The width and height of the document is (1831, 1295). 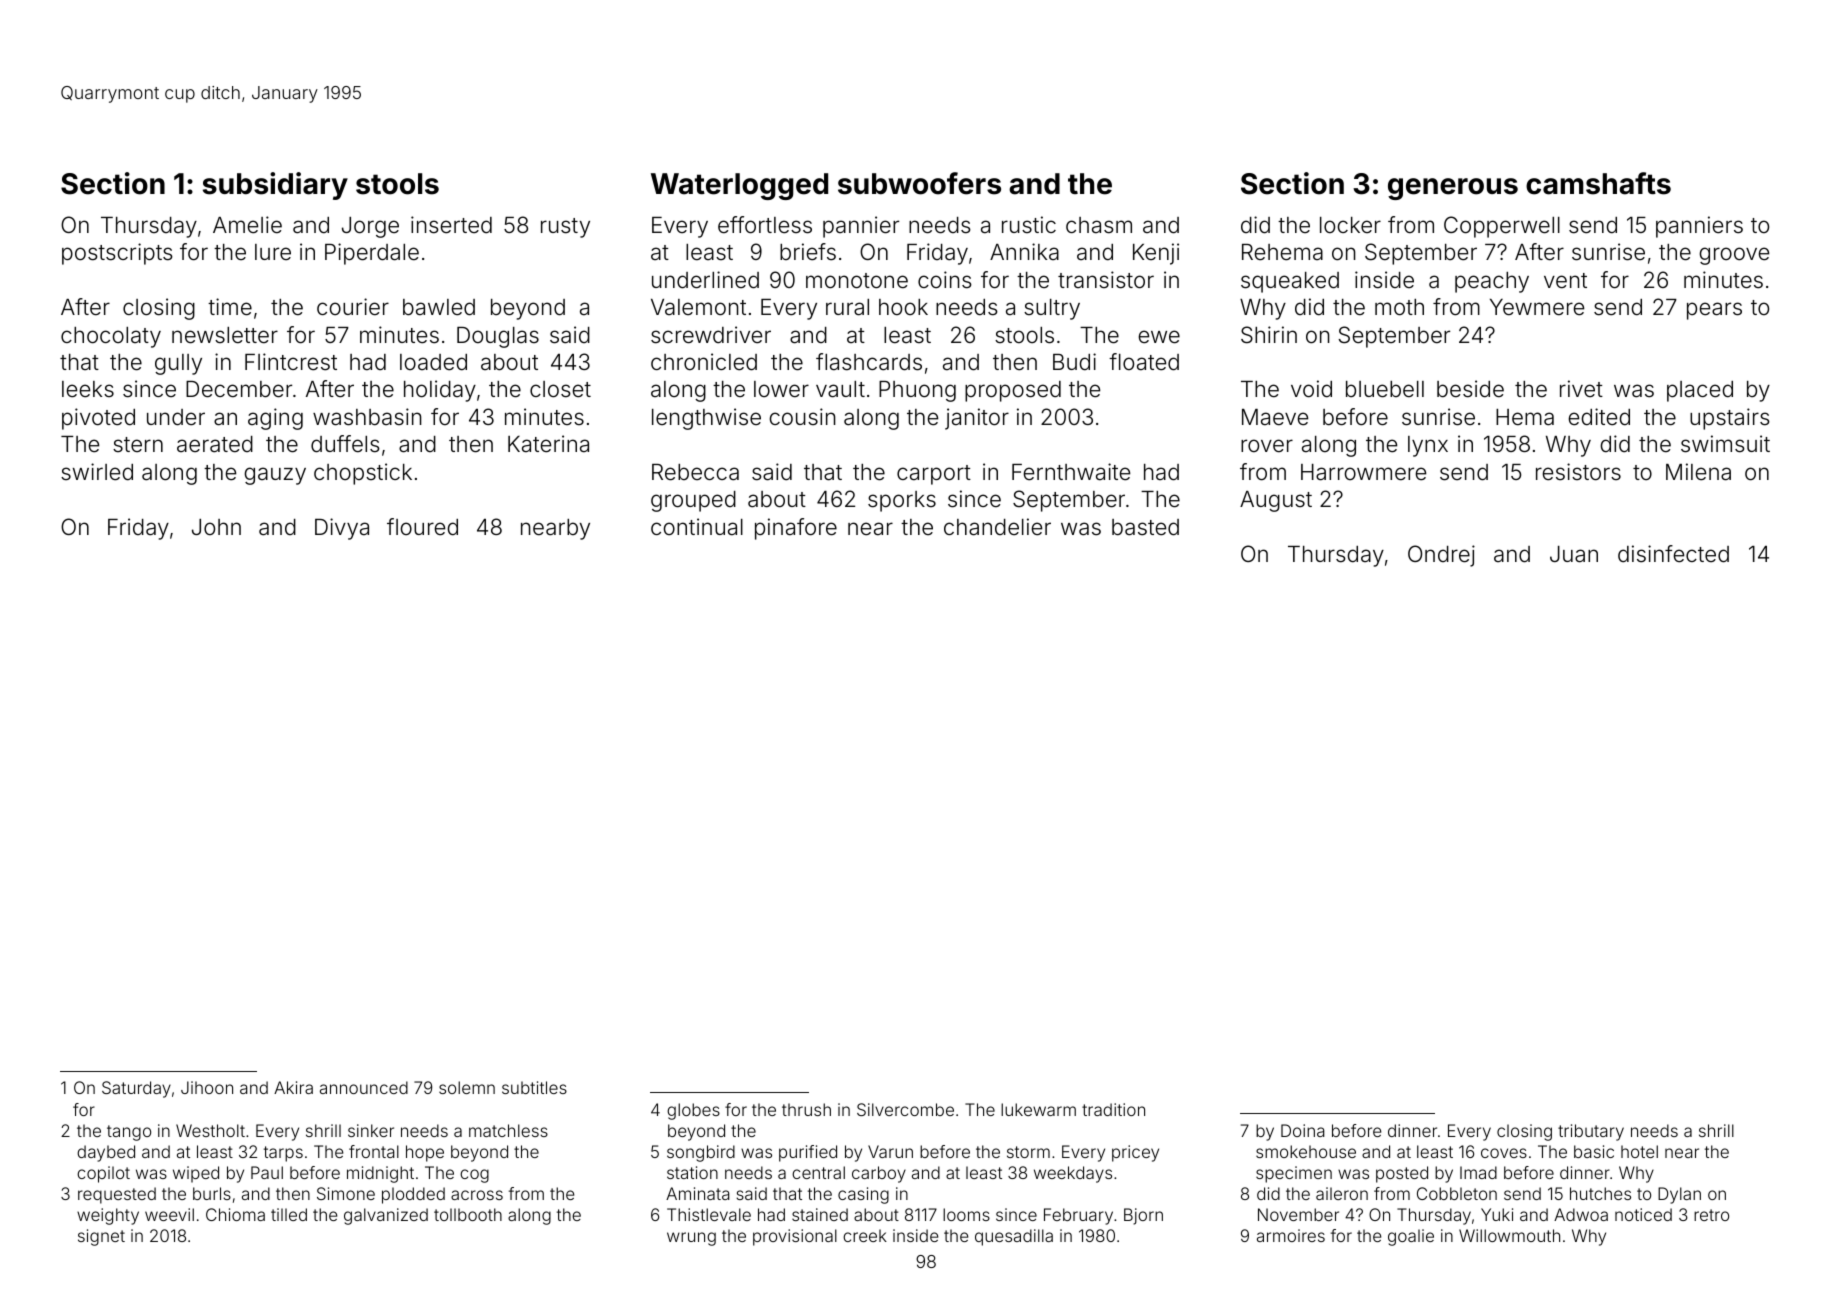 I want to click on tradition, so click(x=1113, y=1109).
